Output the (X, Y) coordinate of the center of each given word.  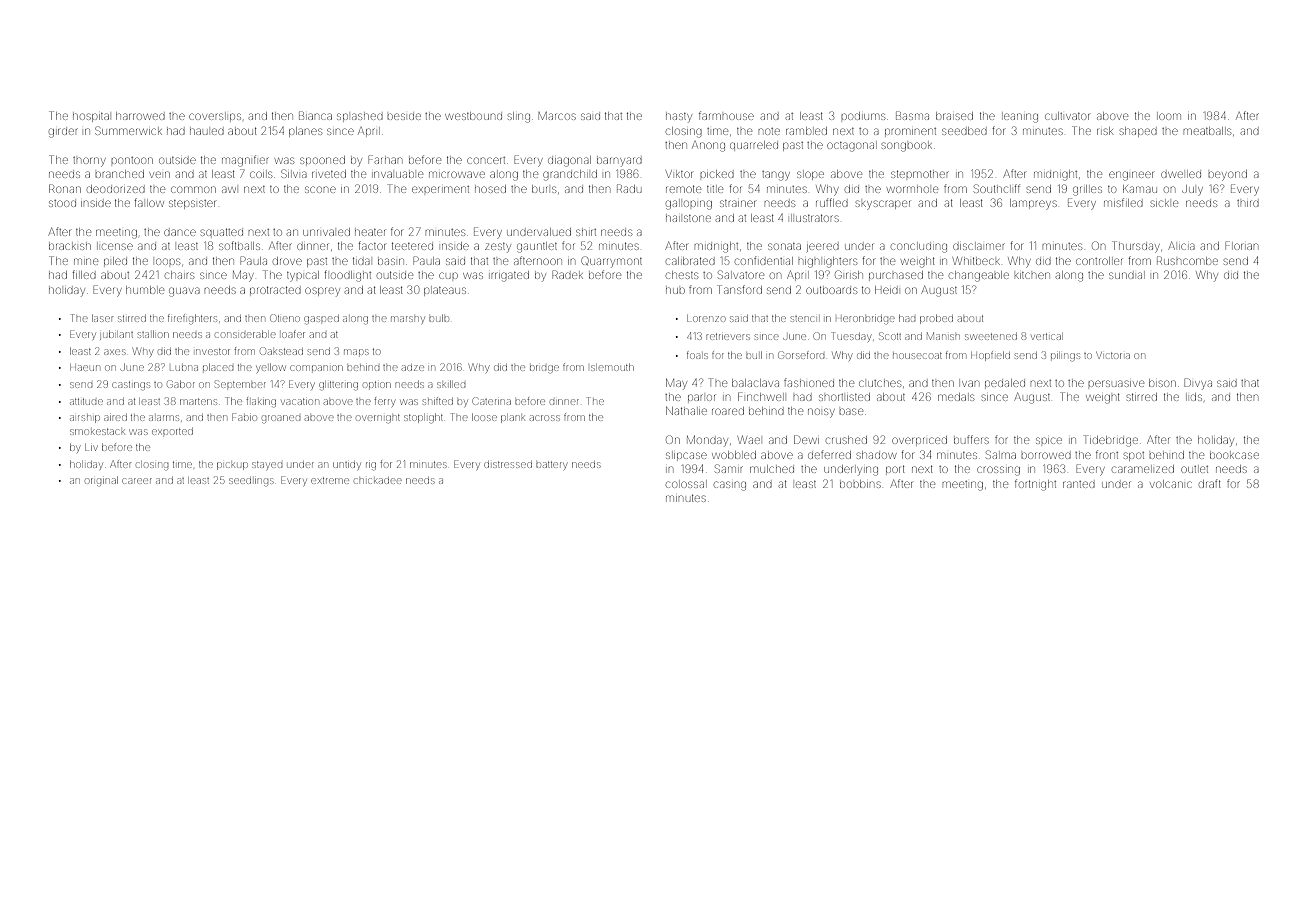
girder (63, 133)
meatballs (1207, 131)
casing (730, 486)
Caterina (492, 401)
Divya (1198, 382)
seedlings (251, 482)
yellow (270, 368)
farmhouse (726, 115)
